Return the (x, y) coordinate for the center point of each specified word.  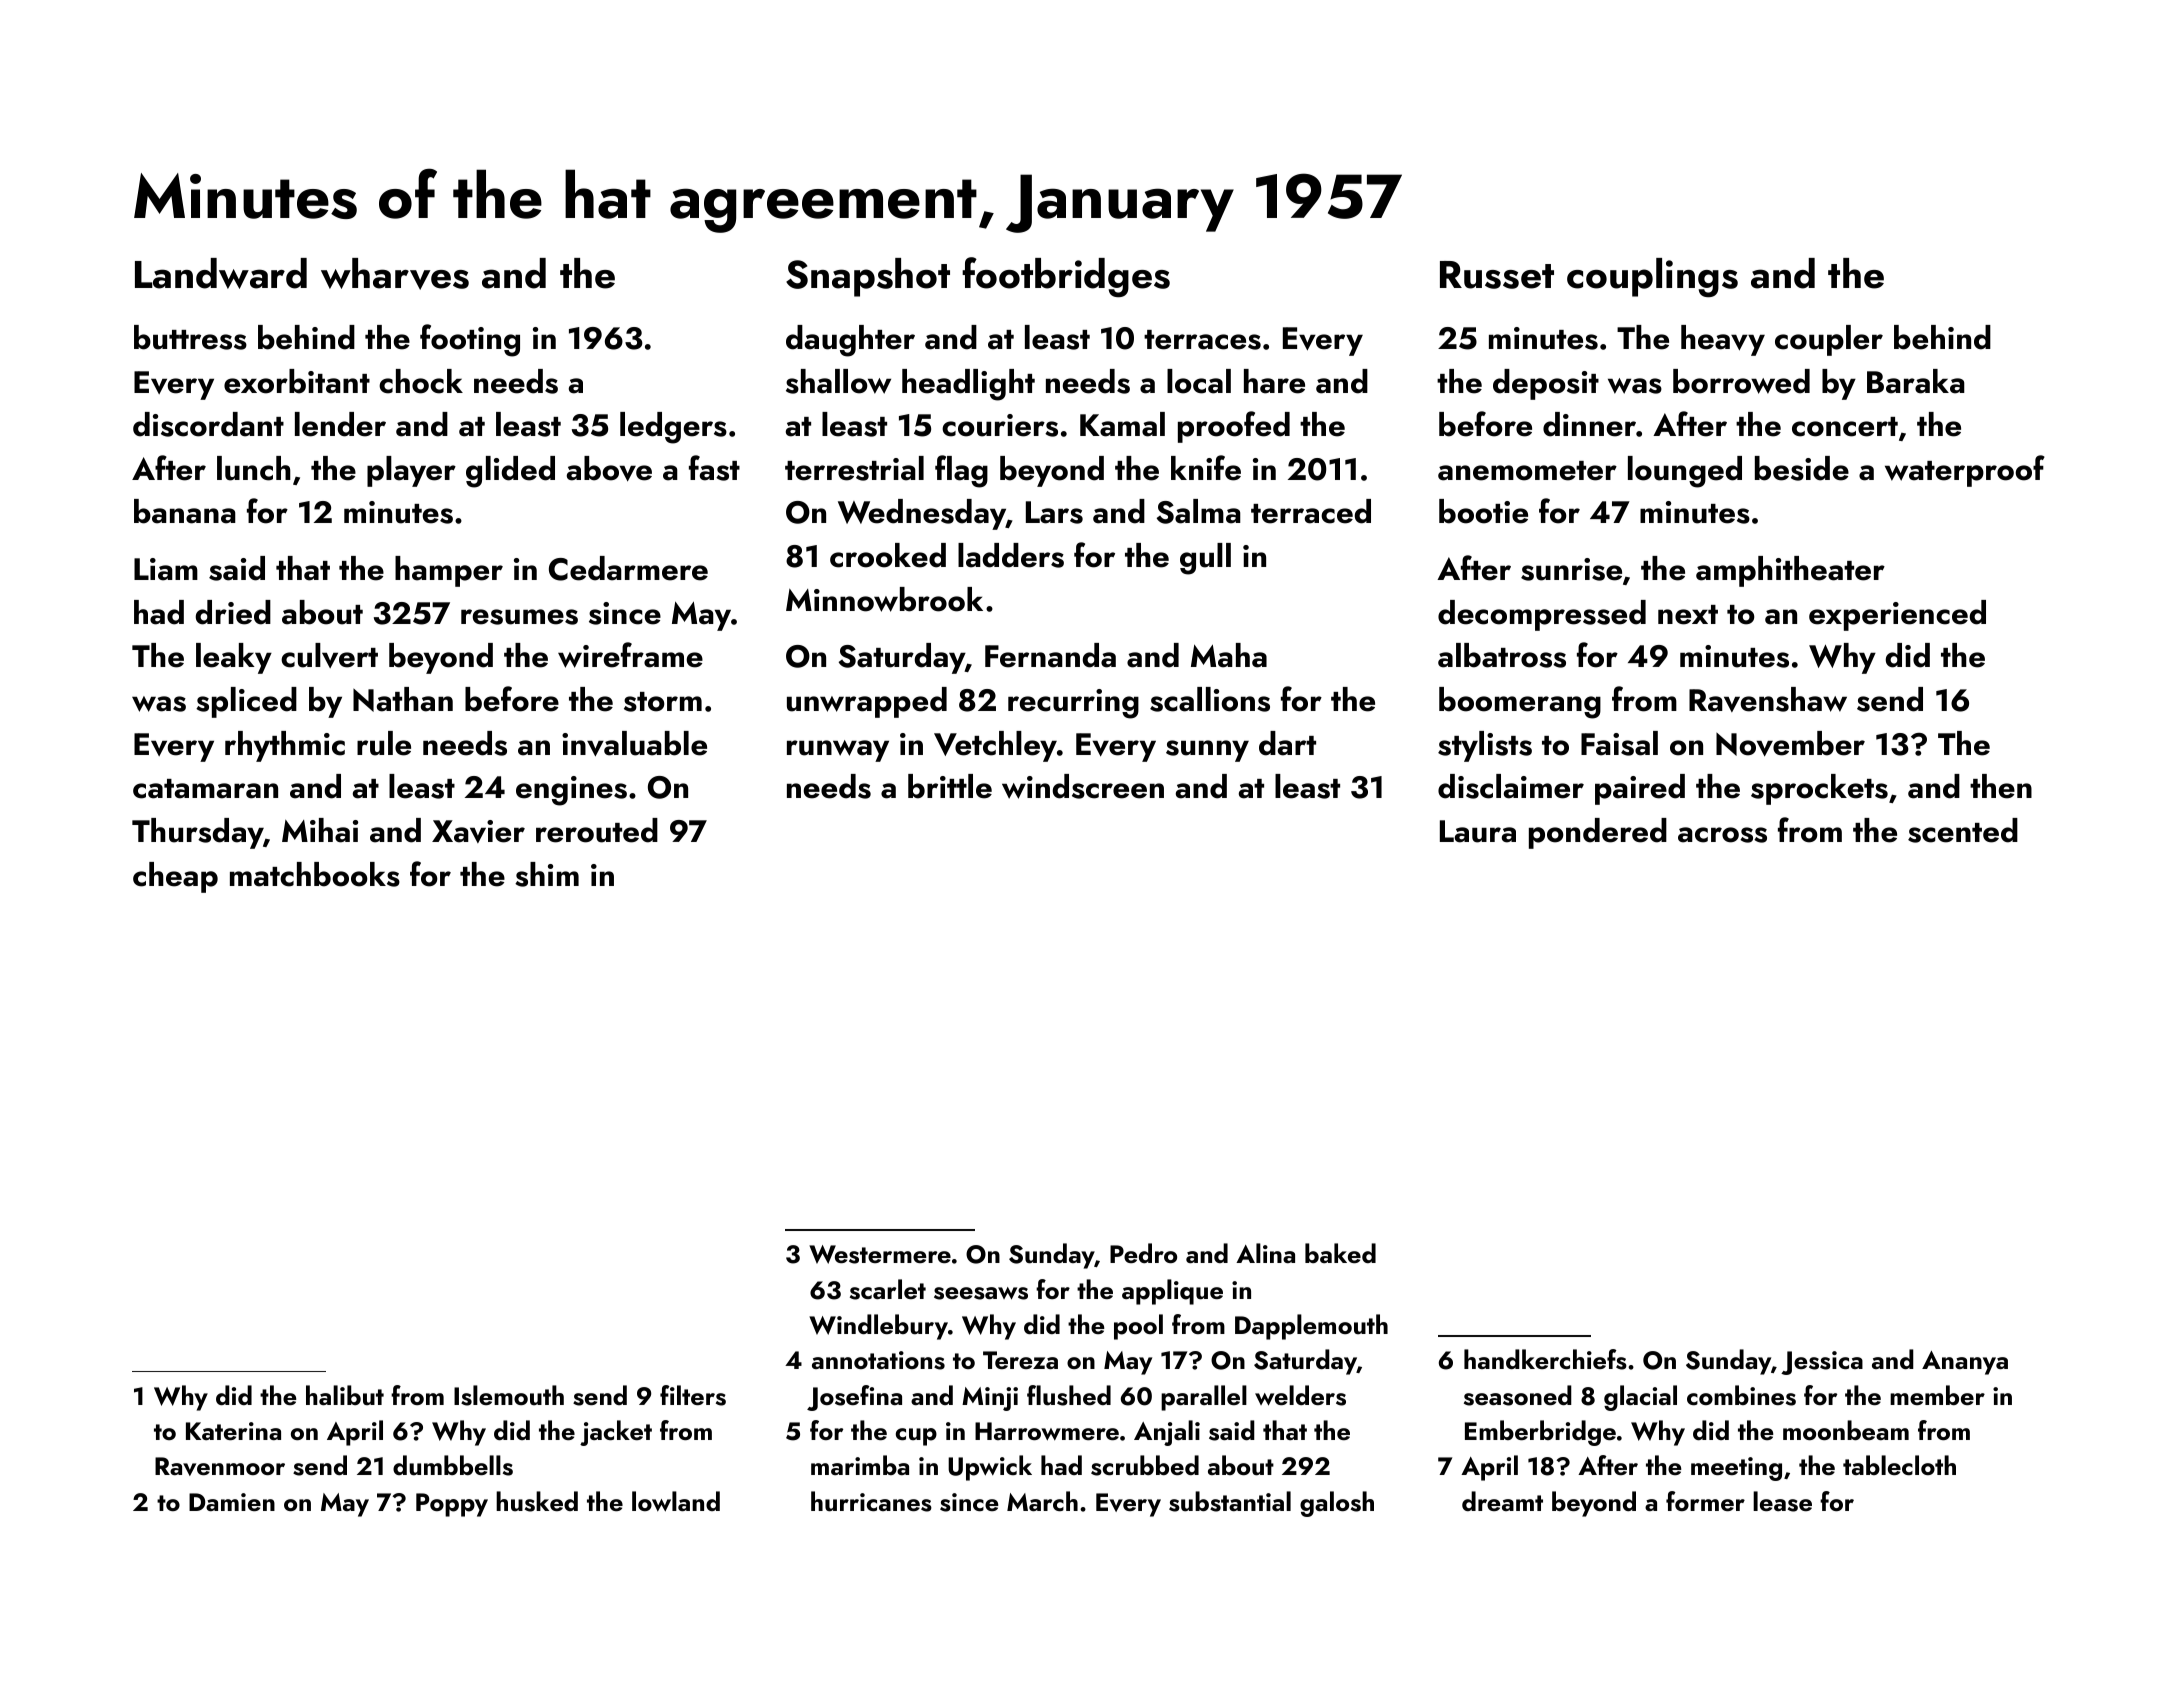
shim (547, 874)
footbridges (1066, 277)
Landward (221, 273)
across (1722, 835)
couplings (1652, 277)
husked (537, 1501)
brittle (950, 786)
